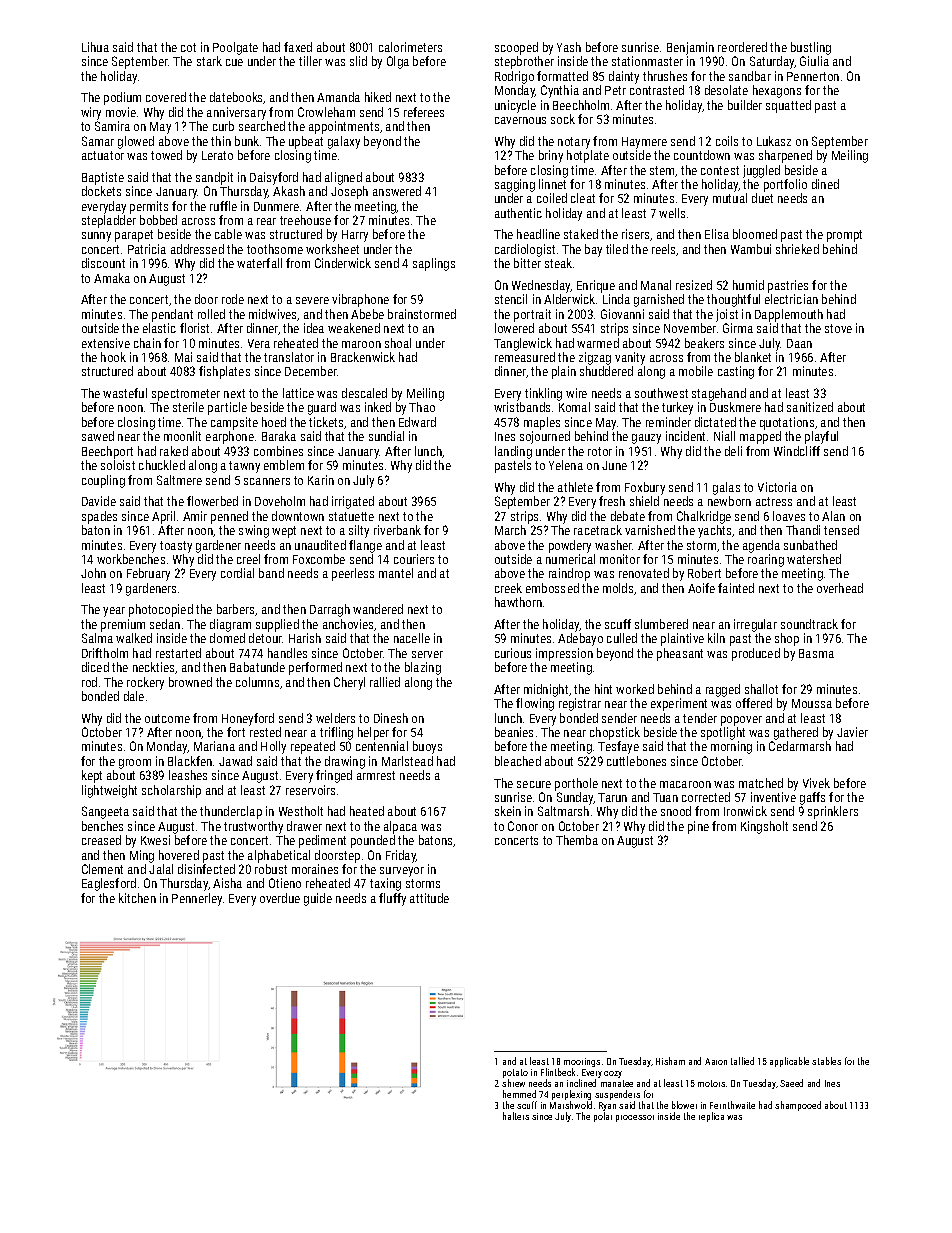 Image resolution: width=952 pixels, height=1233 pixels. What do you see at coordinates (410, 47) in the document?
I see `calorimeters` at bounding box center [410, 47].
